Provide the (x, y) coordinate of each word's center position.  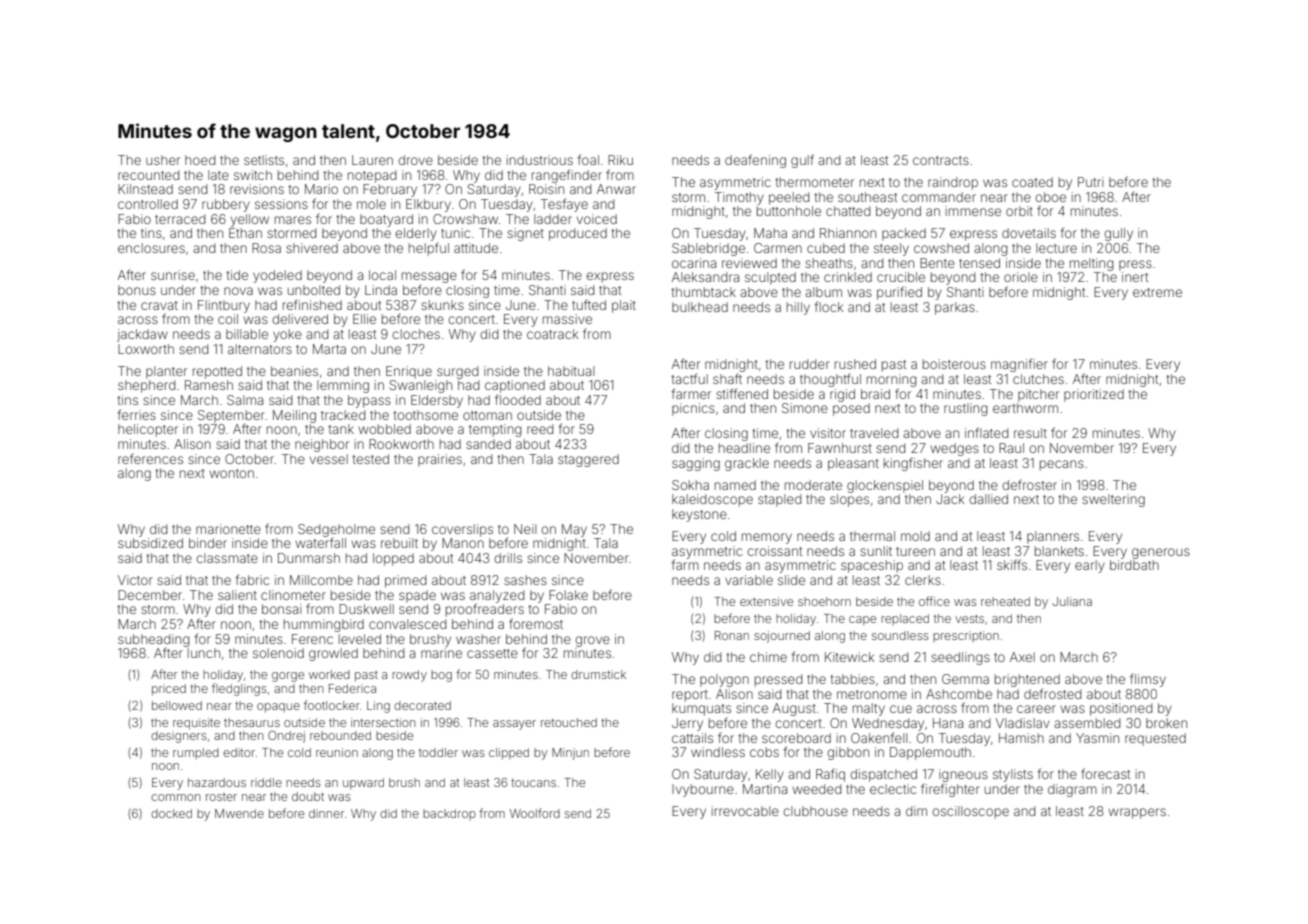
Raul (1011, 448)
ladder (553, 219)
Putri (1091, 182)
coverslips (462, 530)
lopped (393, 559)
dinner (326, 813)
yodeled (277, 276)
